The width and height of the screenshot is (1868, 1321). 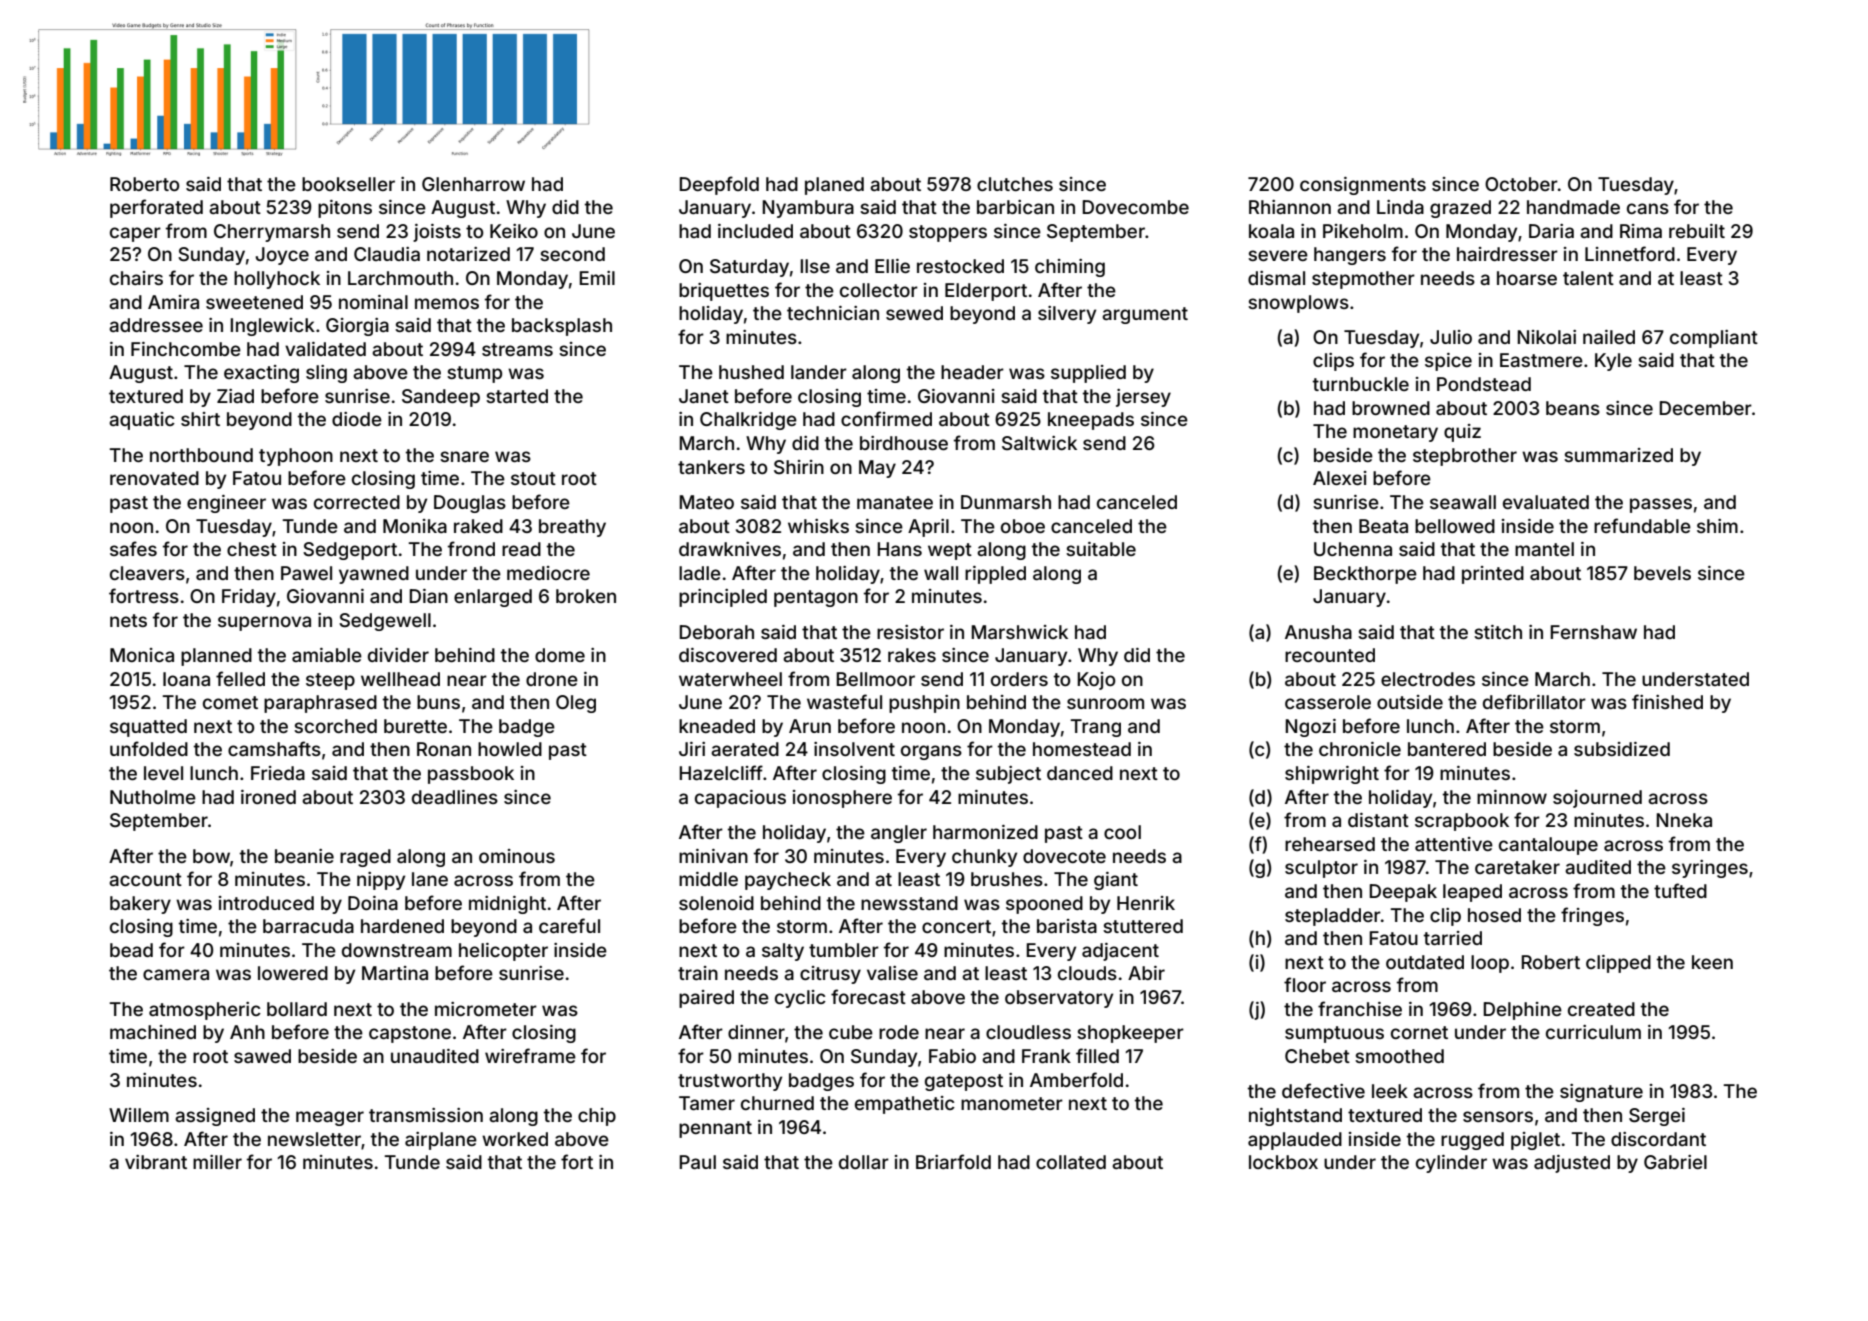 What do you see at coordinates (904, 443) in the screenshot?
I see `birdhouse` at bounding box center [904, 443].
